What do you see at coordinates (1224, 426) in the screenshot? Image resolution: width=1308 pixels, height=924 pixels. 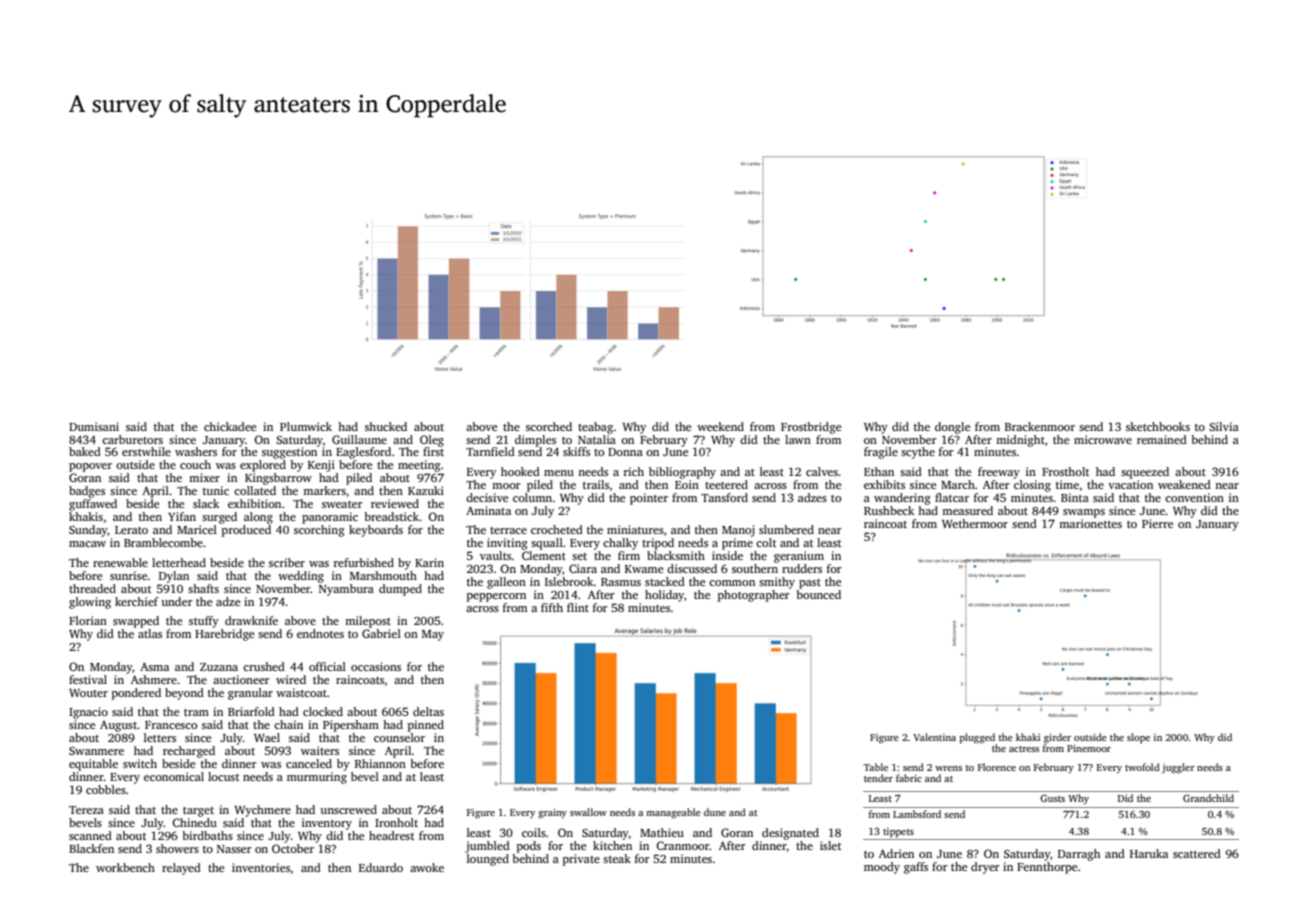 I see `Silvia` at bounding box center [1224, 426].
